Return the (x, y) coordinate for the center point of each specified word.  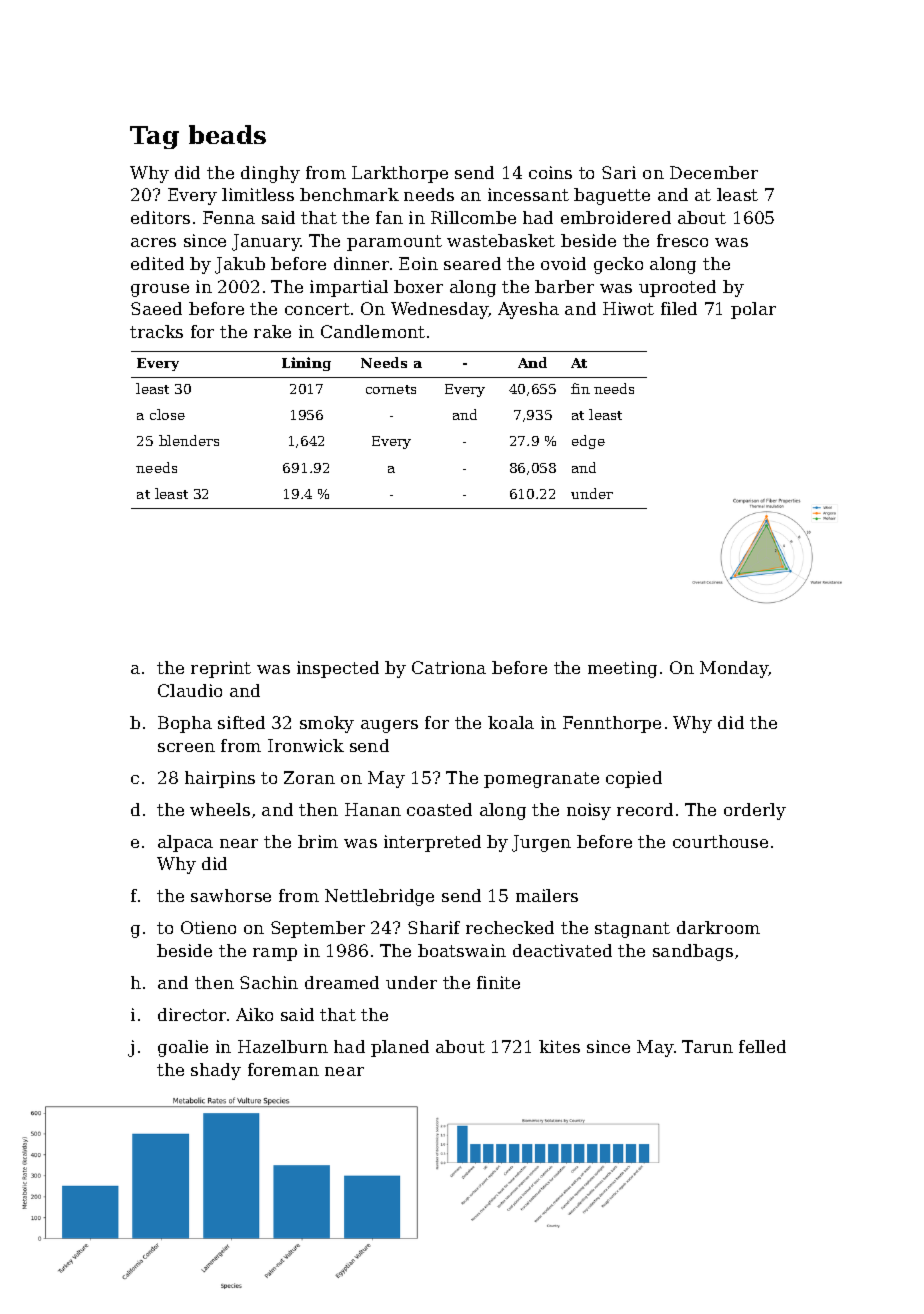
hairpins (220, 779)
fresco (682, 240)
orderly (755, 811)
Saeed (156, 308)
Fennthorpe (612, 724)
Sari (619, 172)
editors (160, 217)
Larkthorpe (400, 174)
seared (472, 263)
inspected (338, 669)
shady (216, 1071)
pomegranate (541, 780)
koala (511, 722)
